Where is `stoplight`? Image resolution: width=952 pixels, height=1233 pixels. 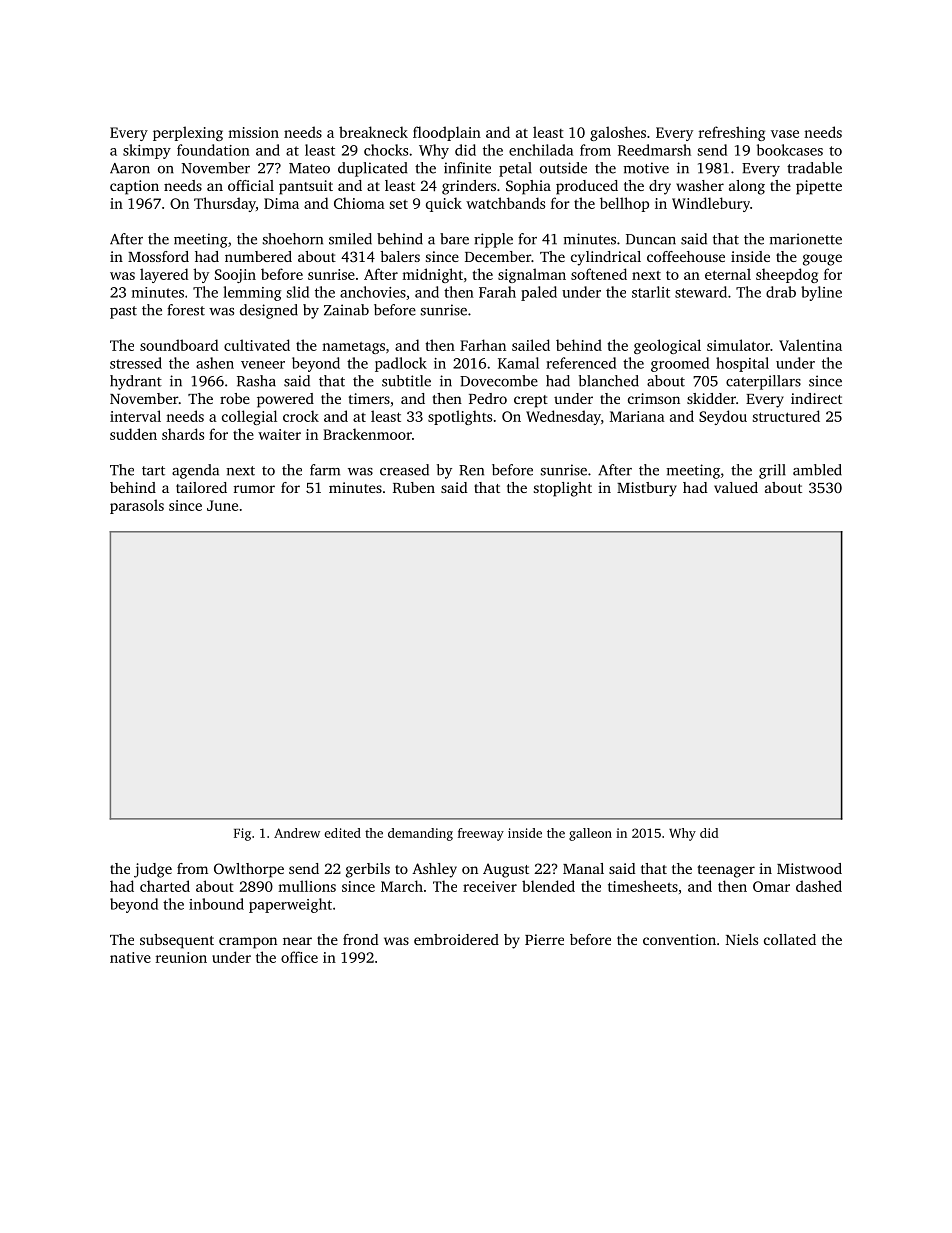 stoplight is located at coordinates (563, 489).
